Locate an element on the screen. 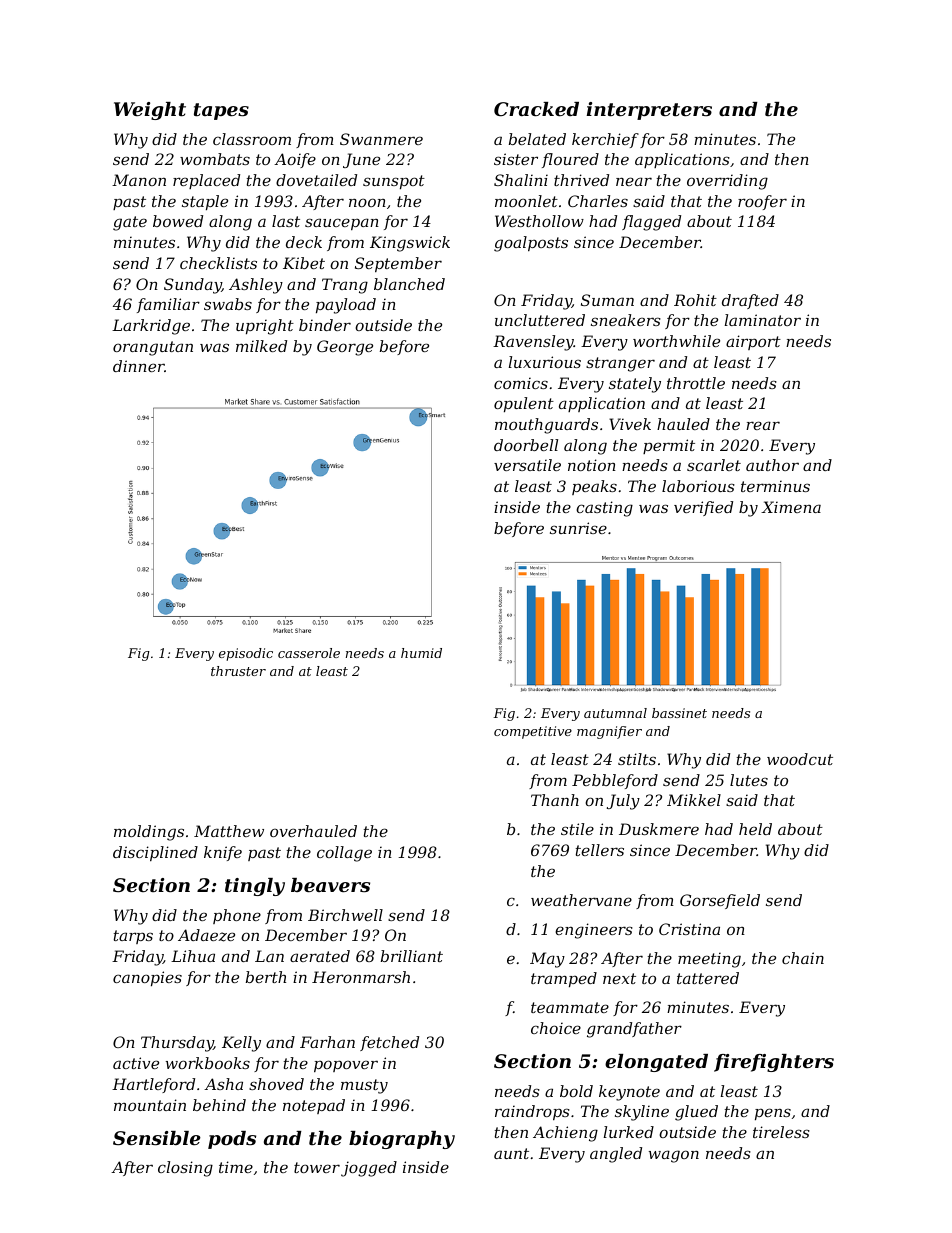 This screenshot has width=952, height=1233. humid is located at coordinates (421, 653).
